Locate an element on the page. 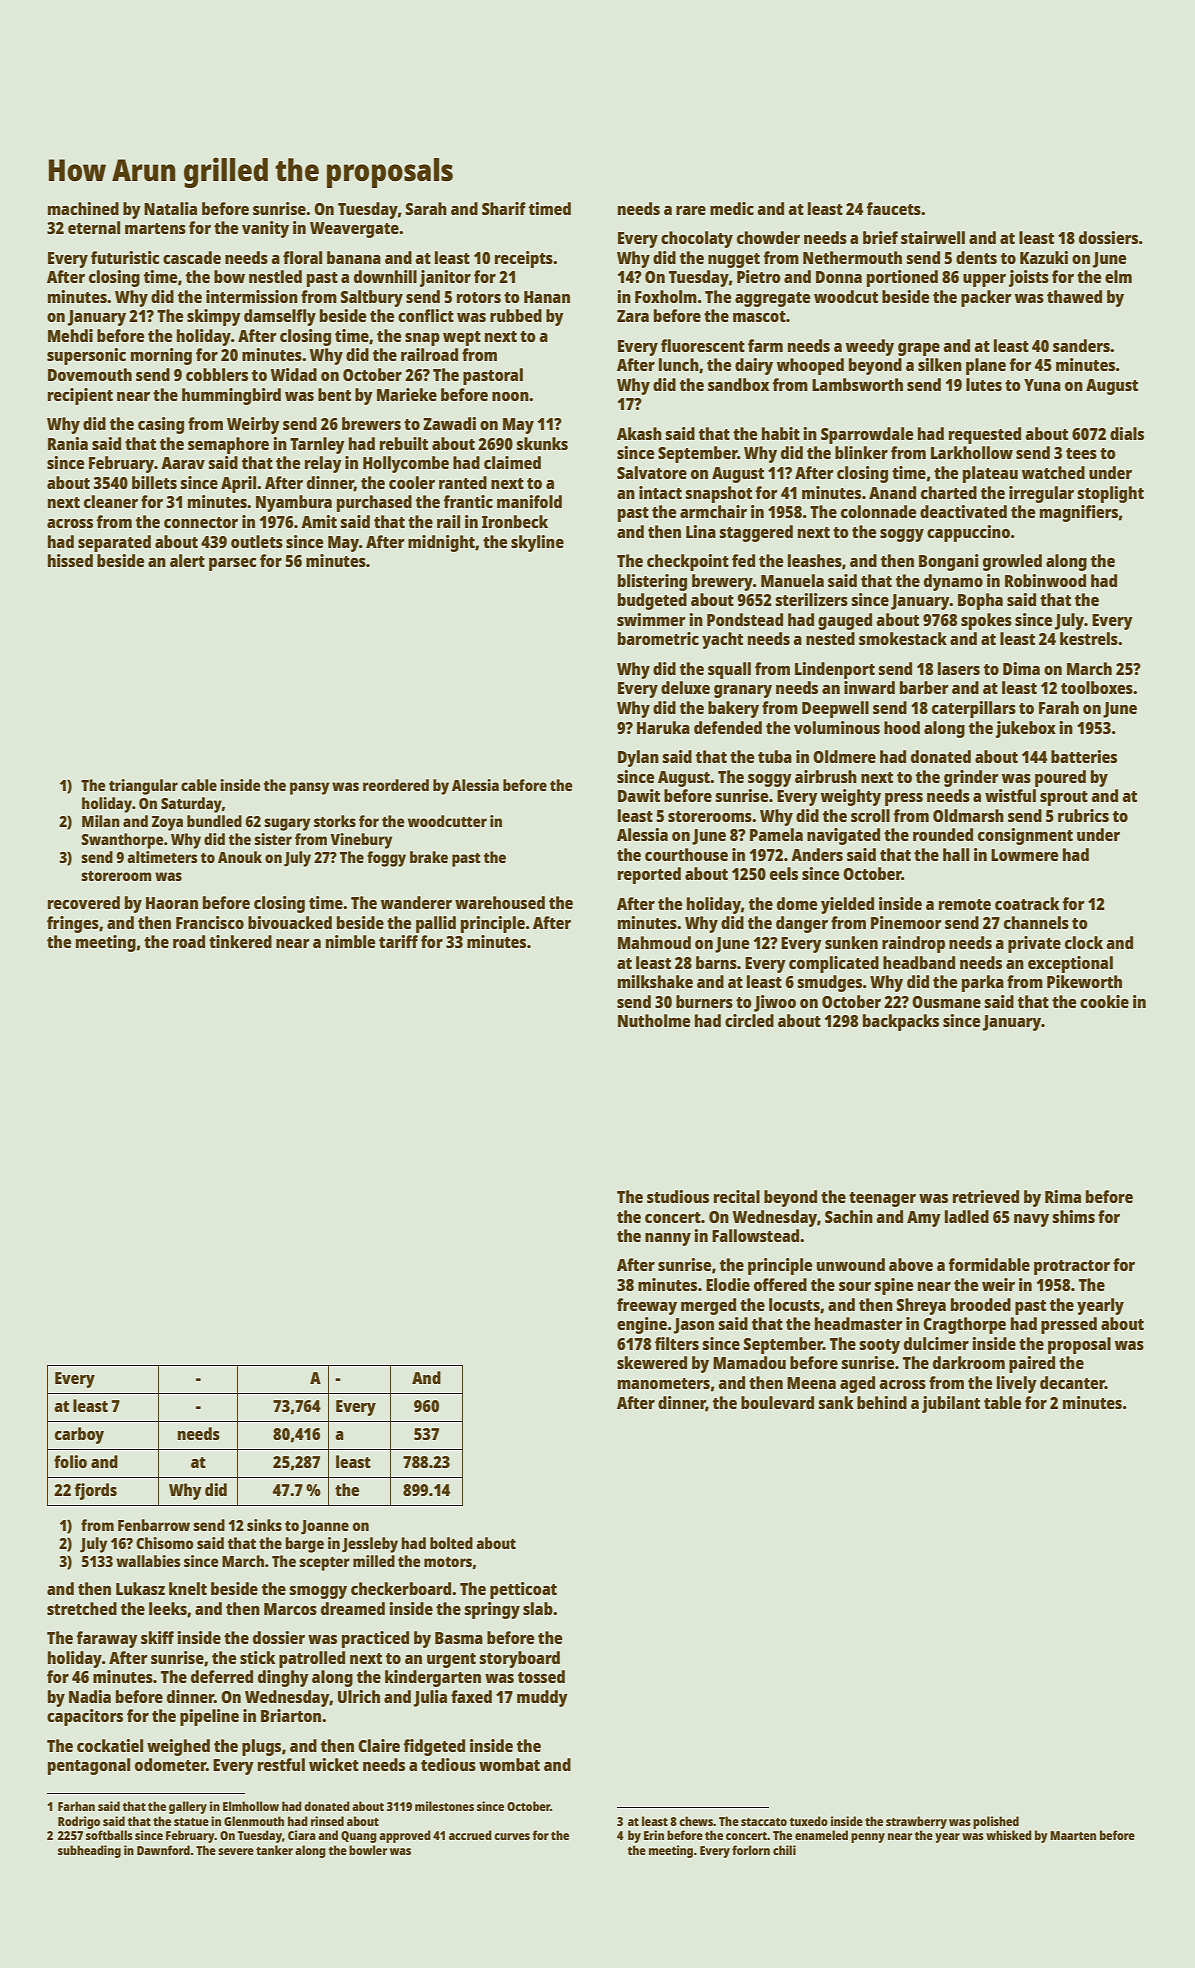  tees is located at coordinates (1081, 453).
